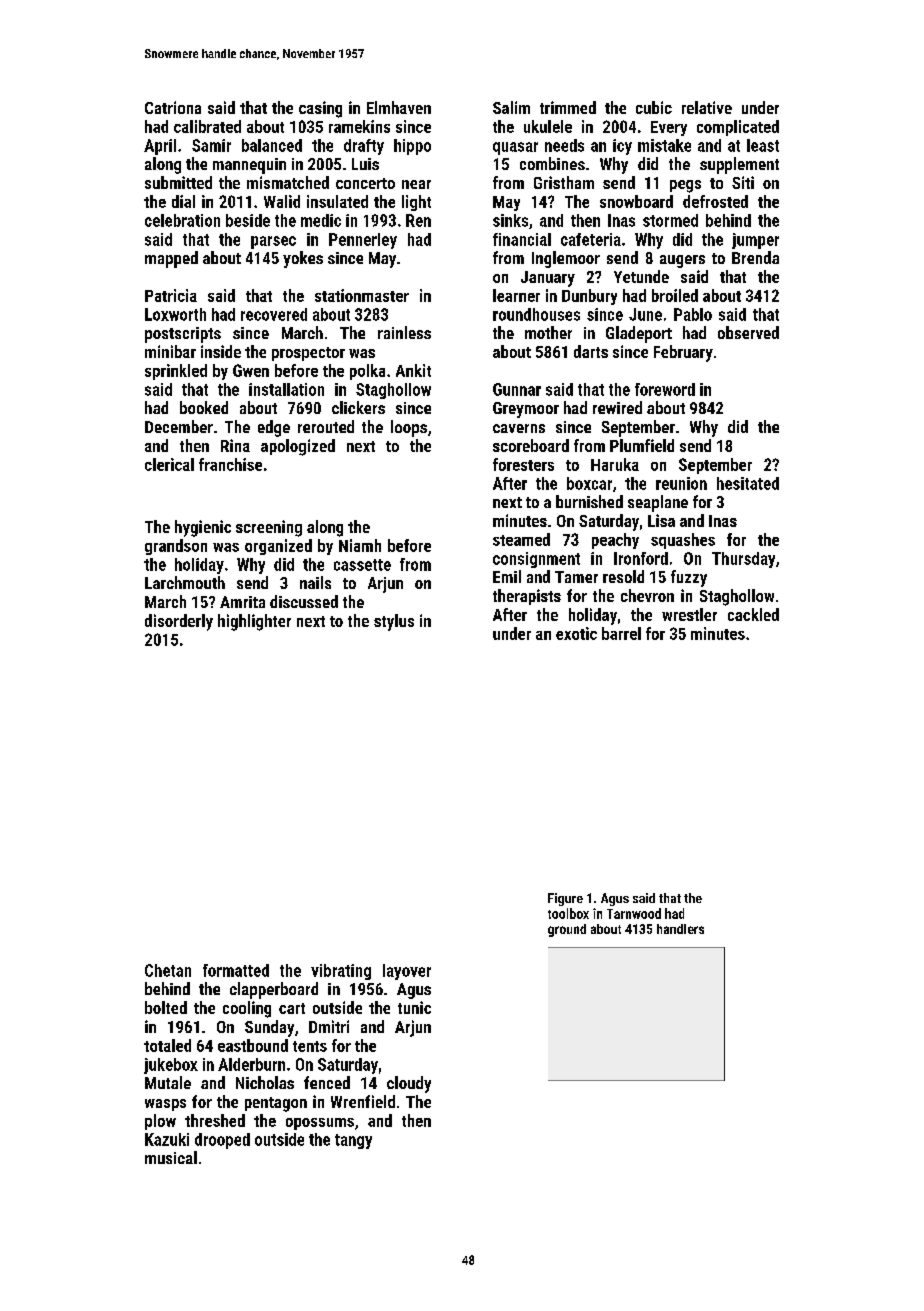 The width and height of the document is (924, 1311). What do you see at coordinates (414, 1007) in the document?
I see `tunic` at bounding box center [414, 1007].
